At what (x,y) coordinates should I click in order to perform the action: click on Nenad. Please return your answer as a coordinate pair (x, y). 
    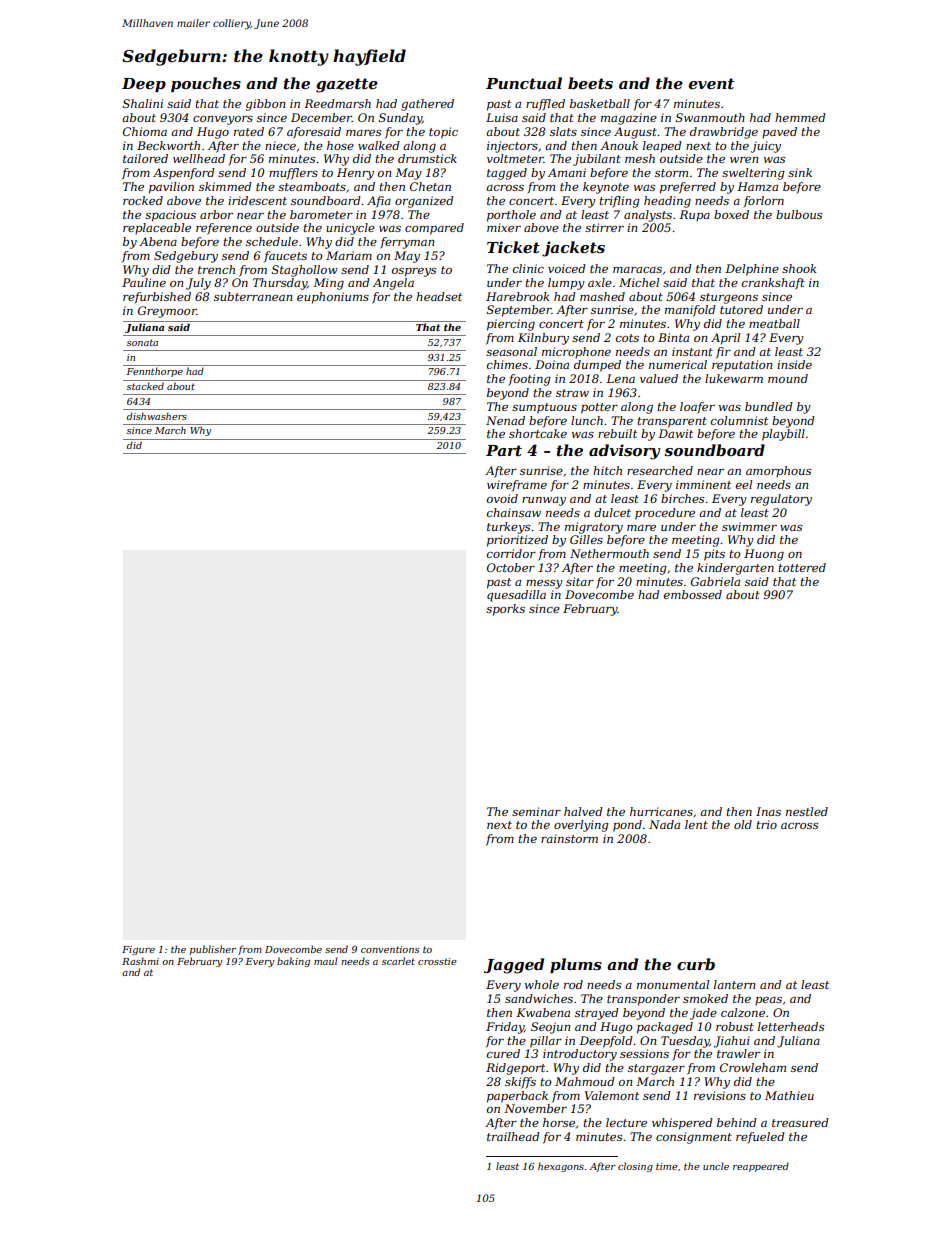
    Looking at the image, I should click on (505, 420).
